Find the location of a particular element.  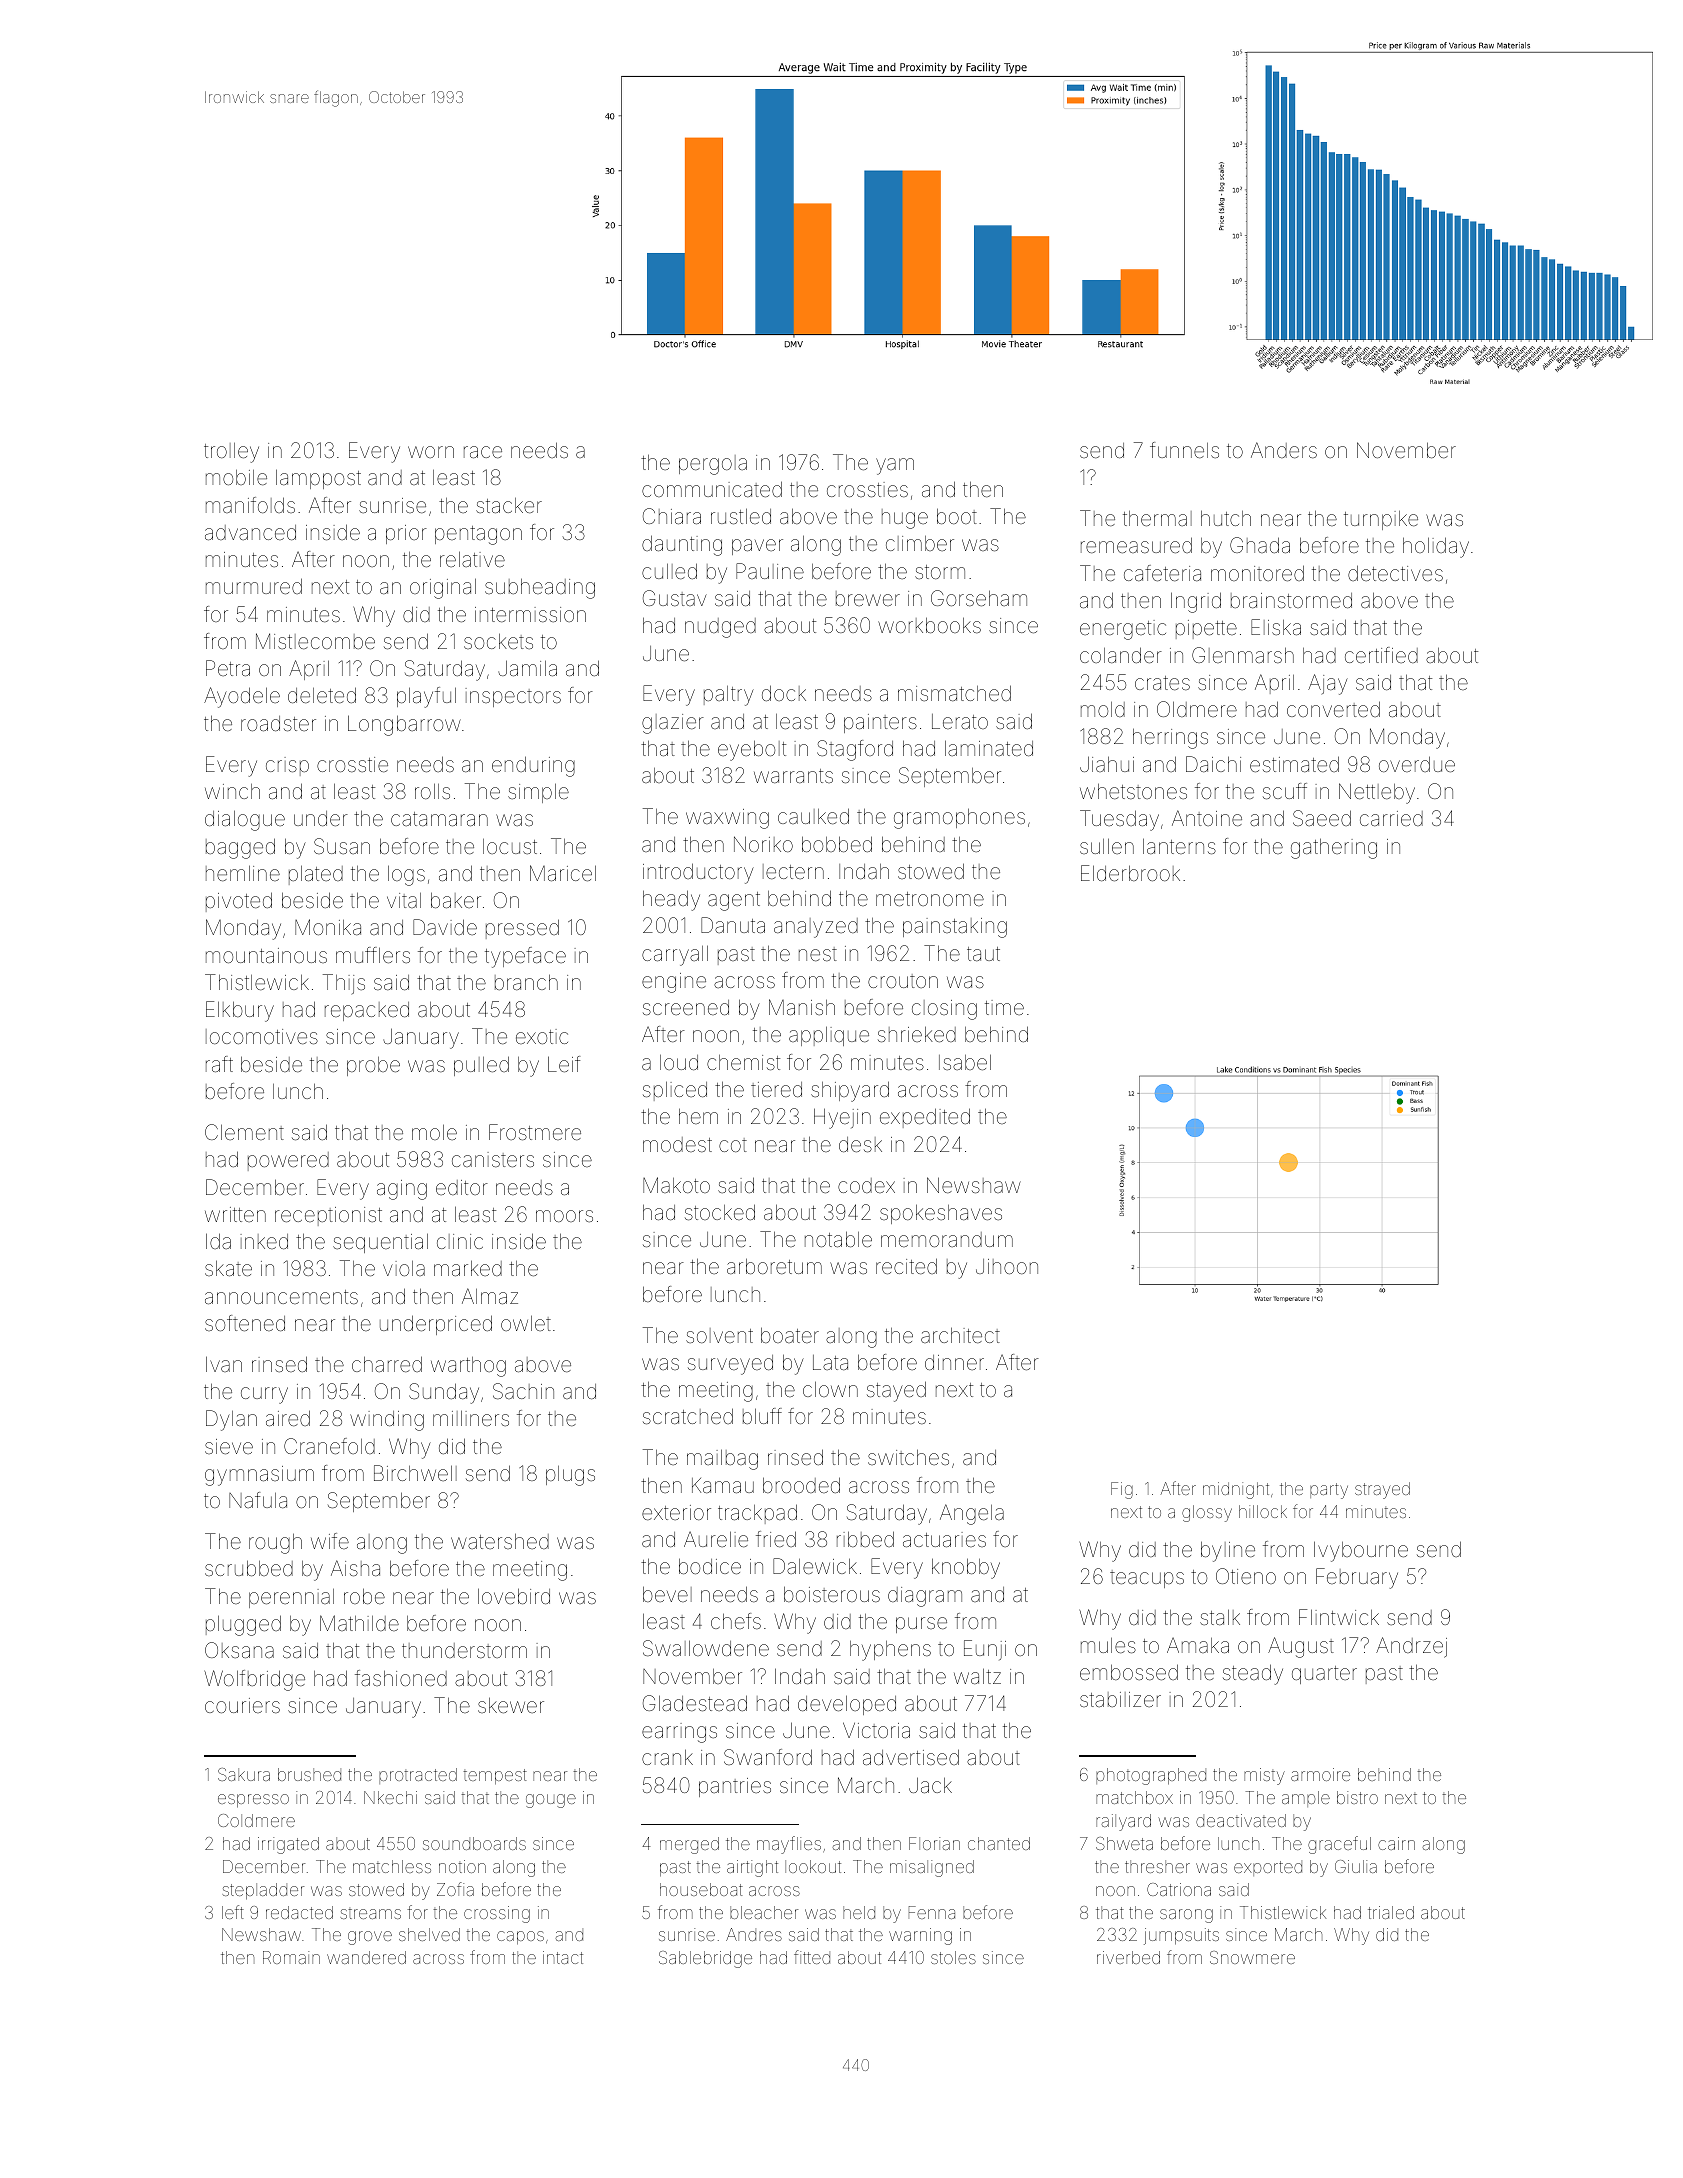

eyebolt is located at coordinates (752, 751).
